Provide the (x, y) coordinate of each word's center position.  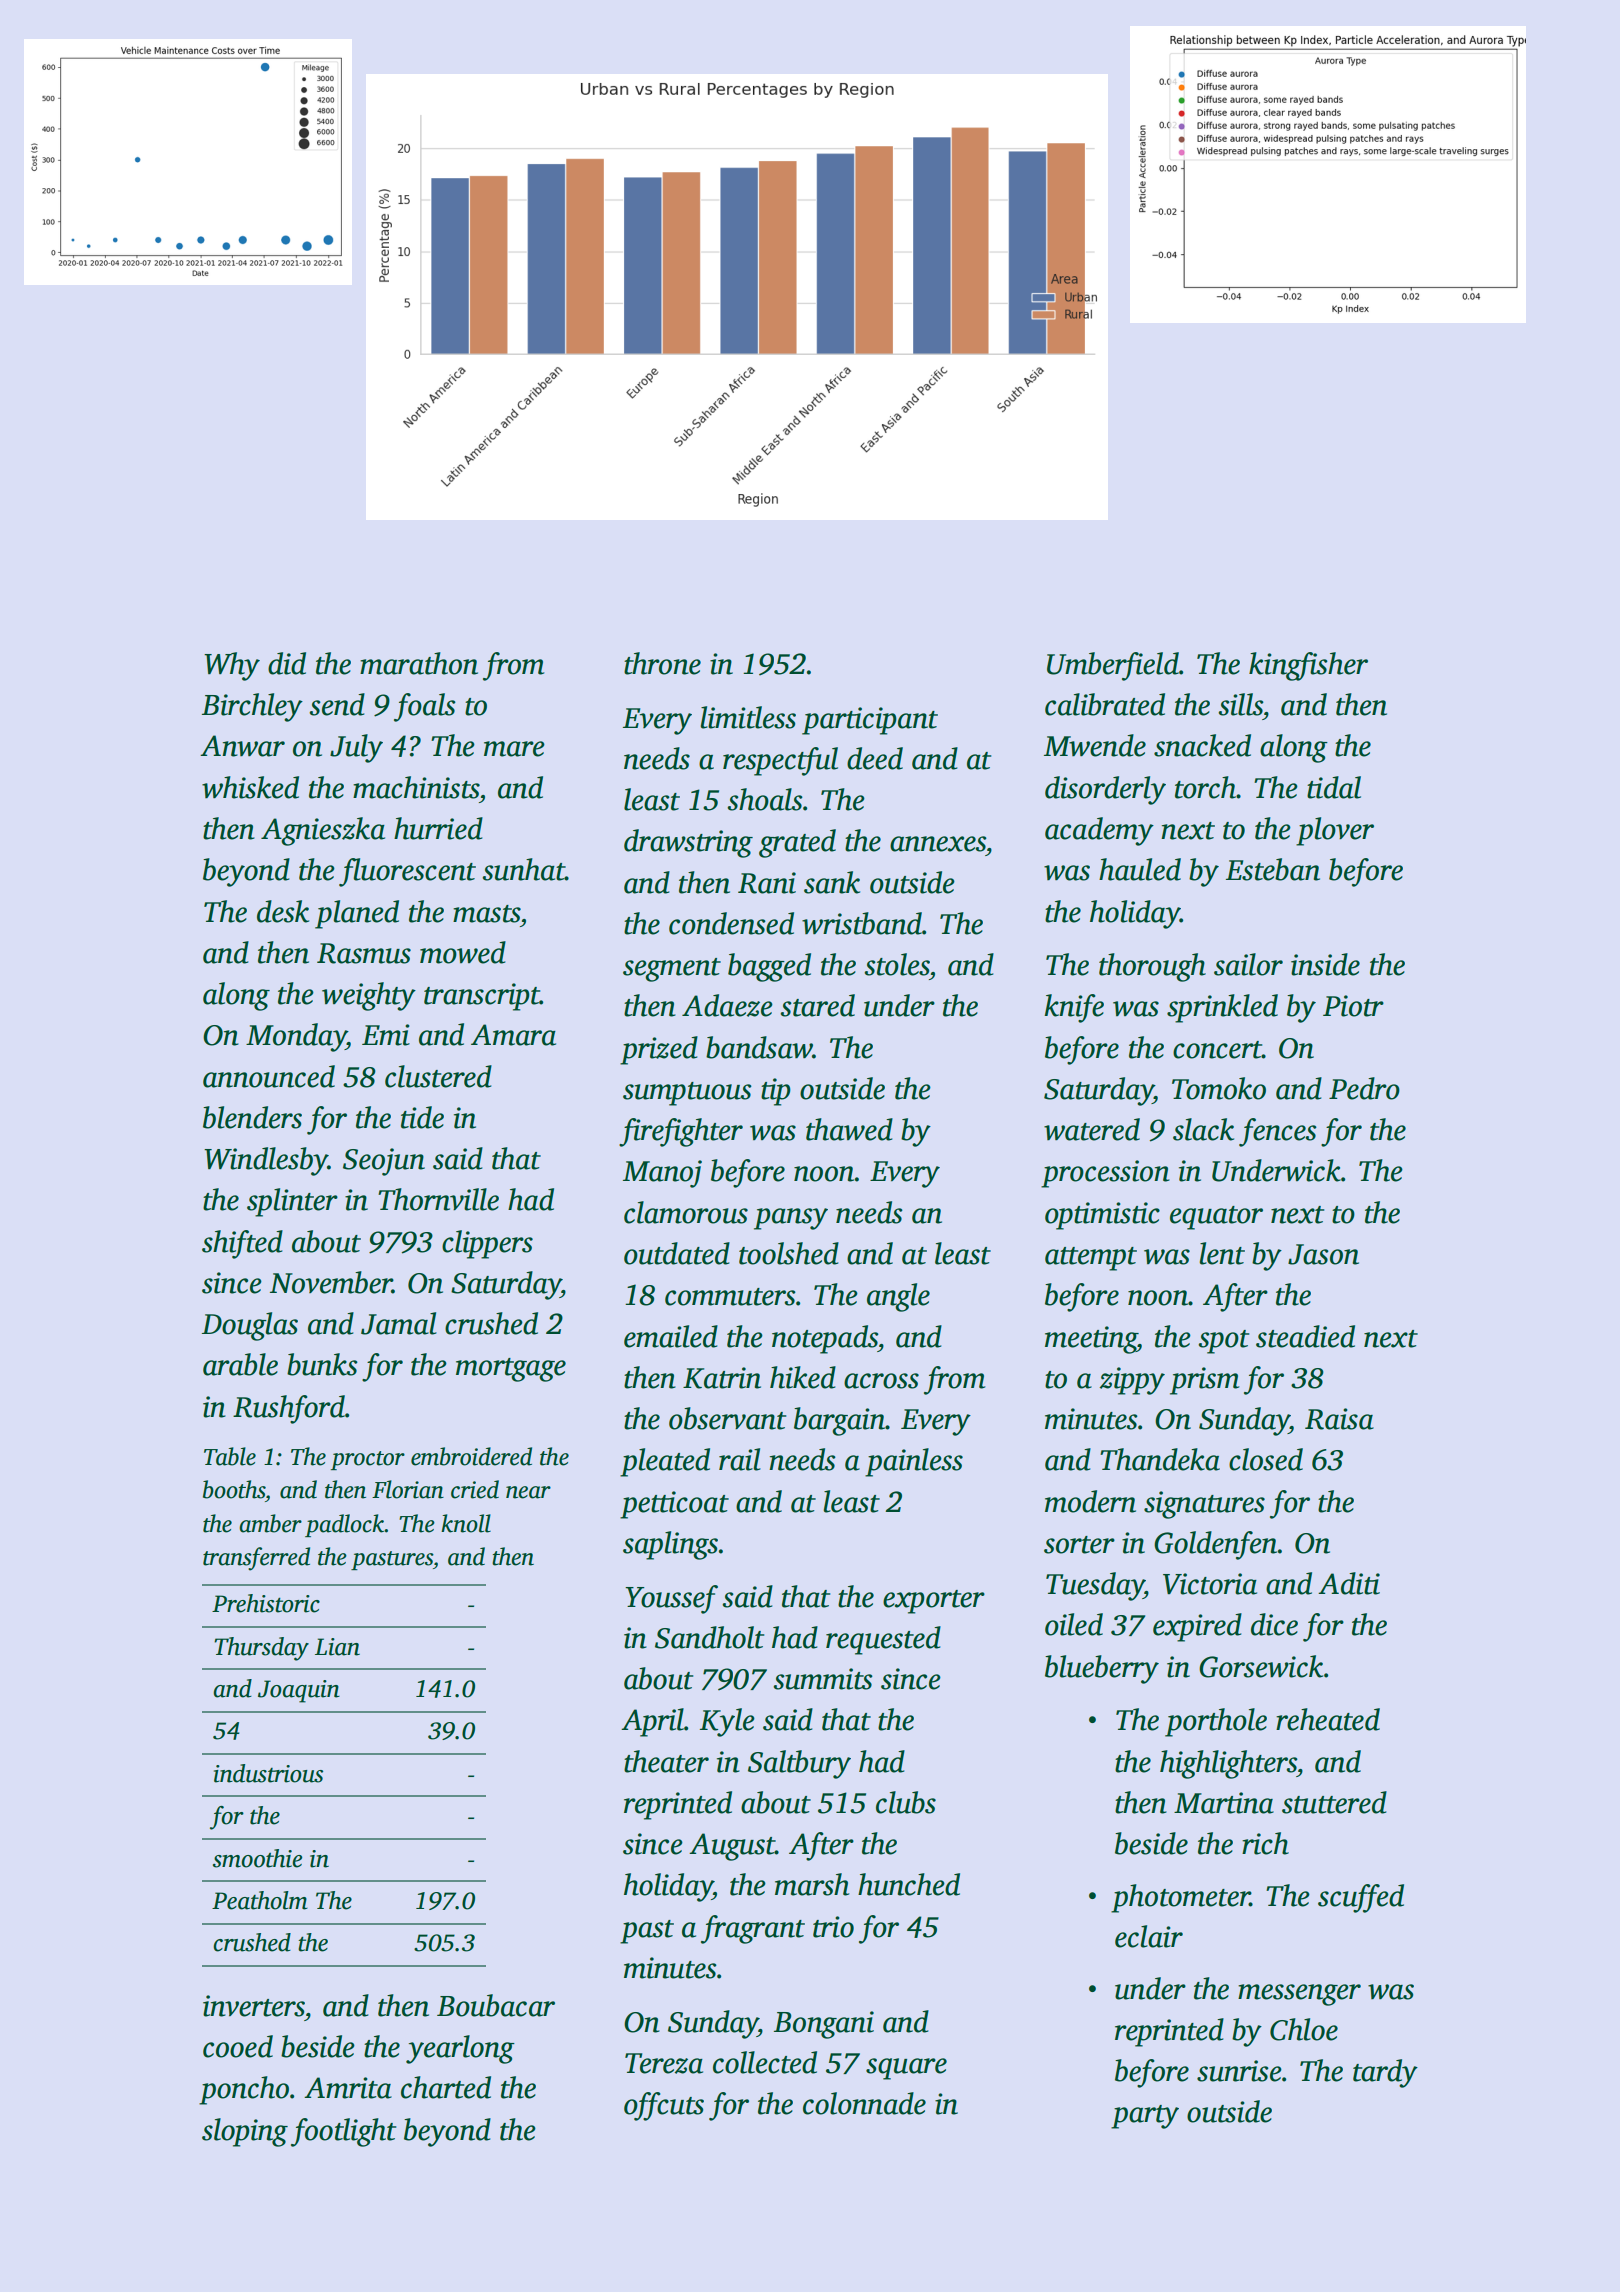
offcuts (664, 2106)
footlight (343, 2132)
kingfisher (1308, 666)
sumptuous (687, 1094)
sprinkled (1222, 1008)
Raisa (1339, 1419)
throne (662, 663)
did (287, 663)
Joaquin (299, 1691)
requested (883, 1640)
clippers (487, 1244)
